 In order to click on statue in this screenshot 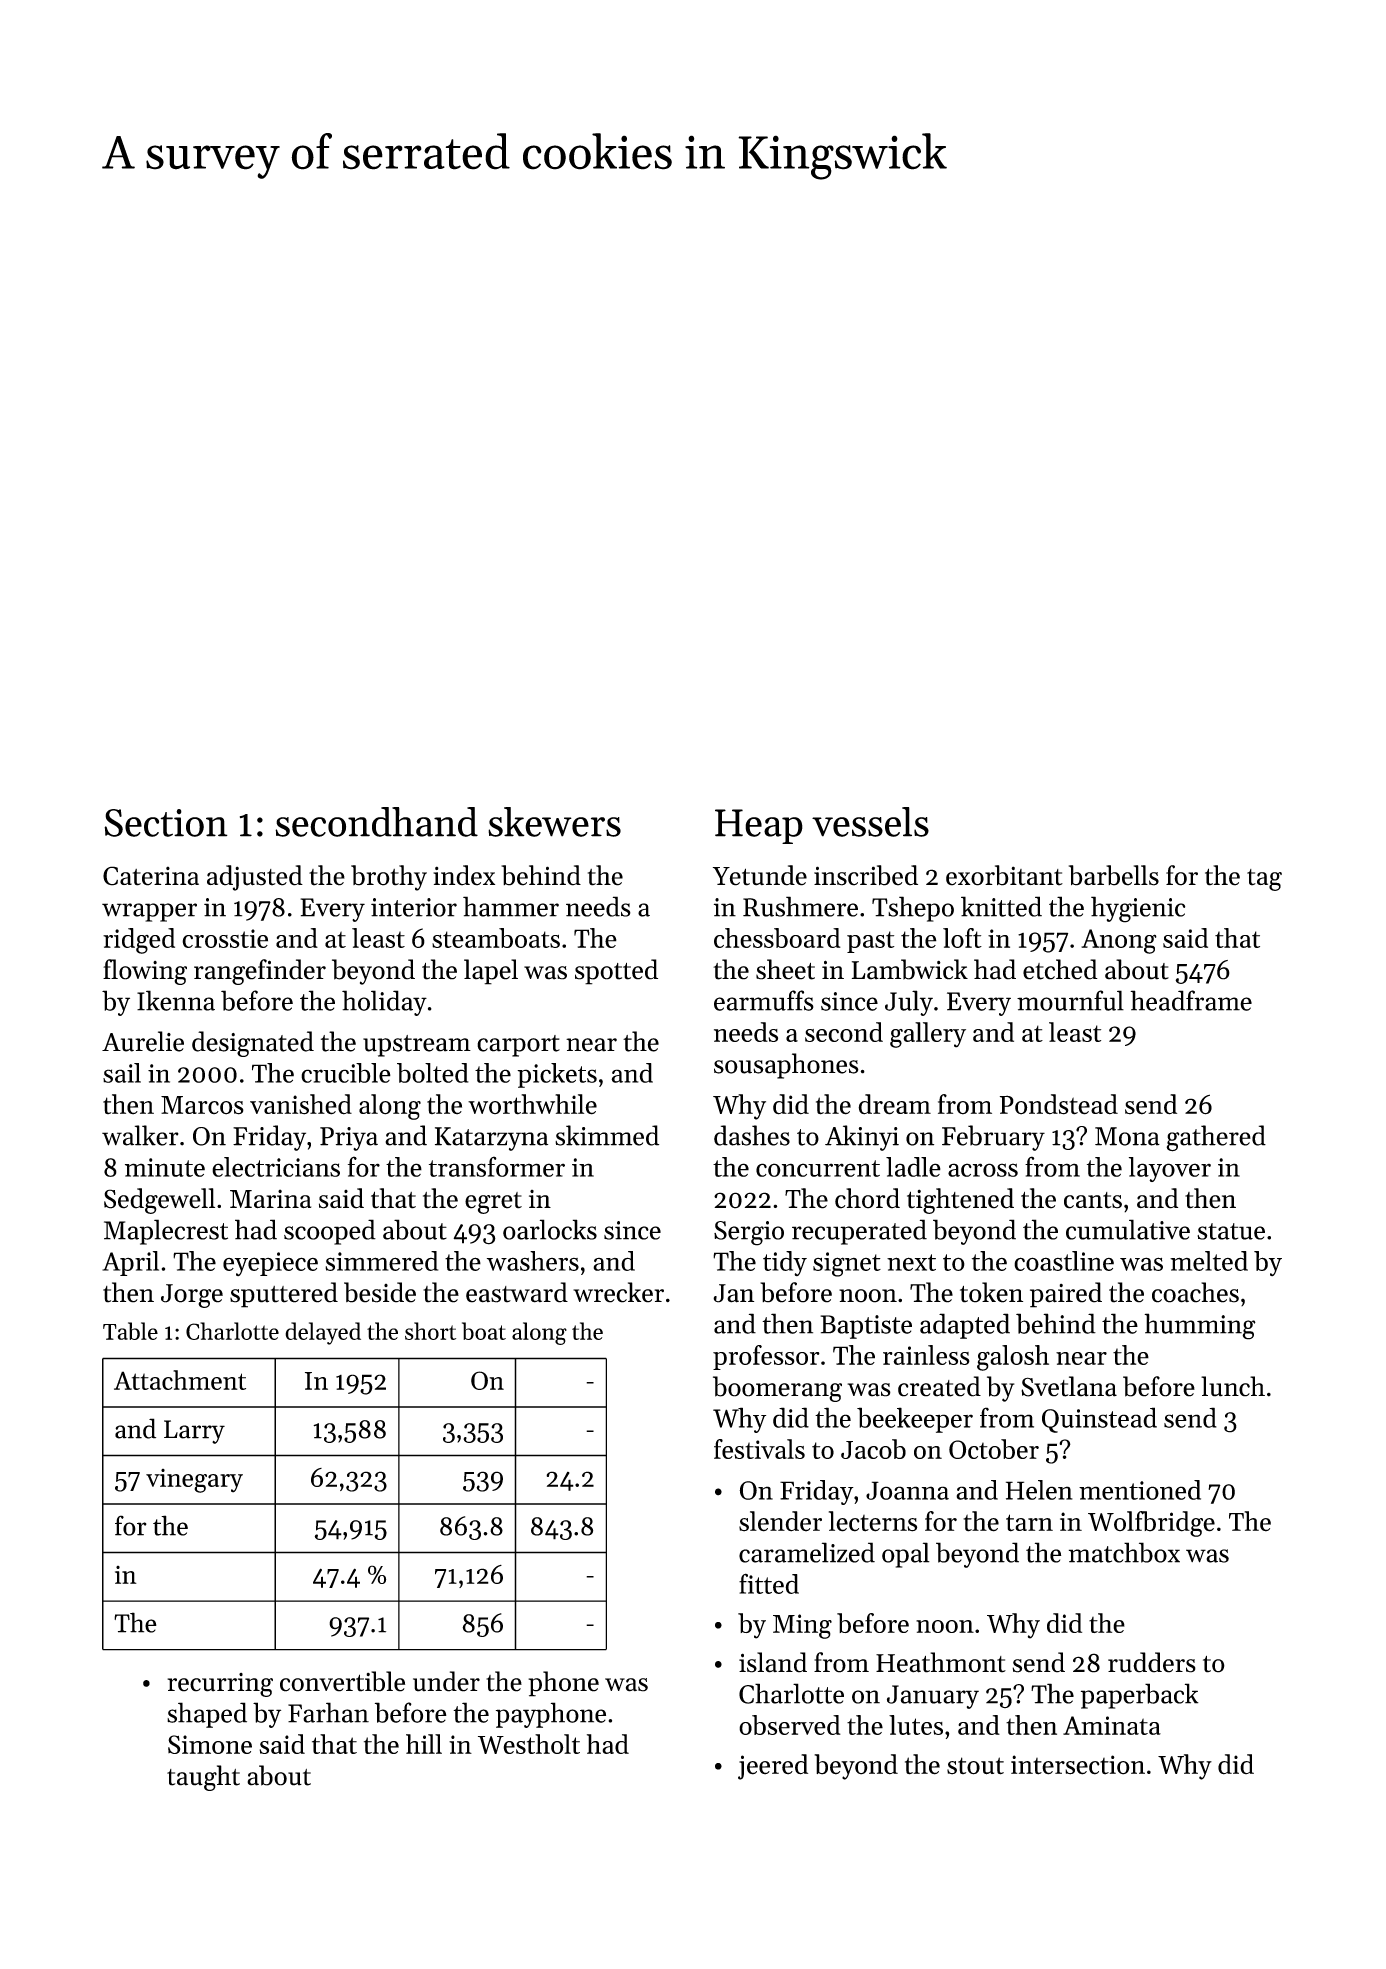, I will do `click(1231, 1231)`.
